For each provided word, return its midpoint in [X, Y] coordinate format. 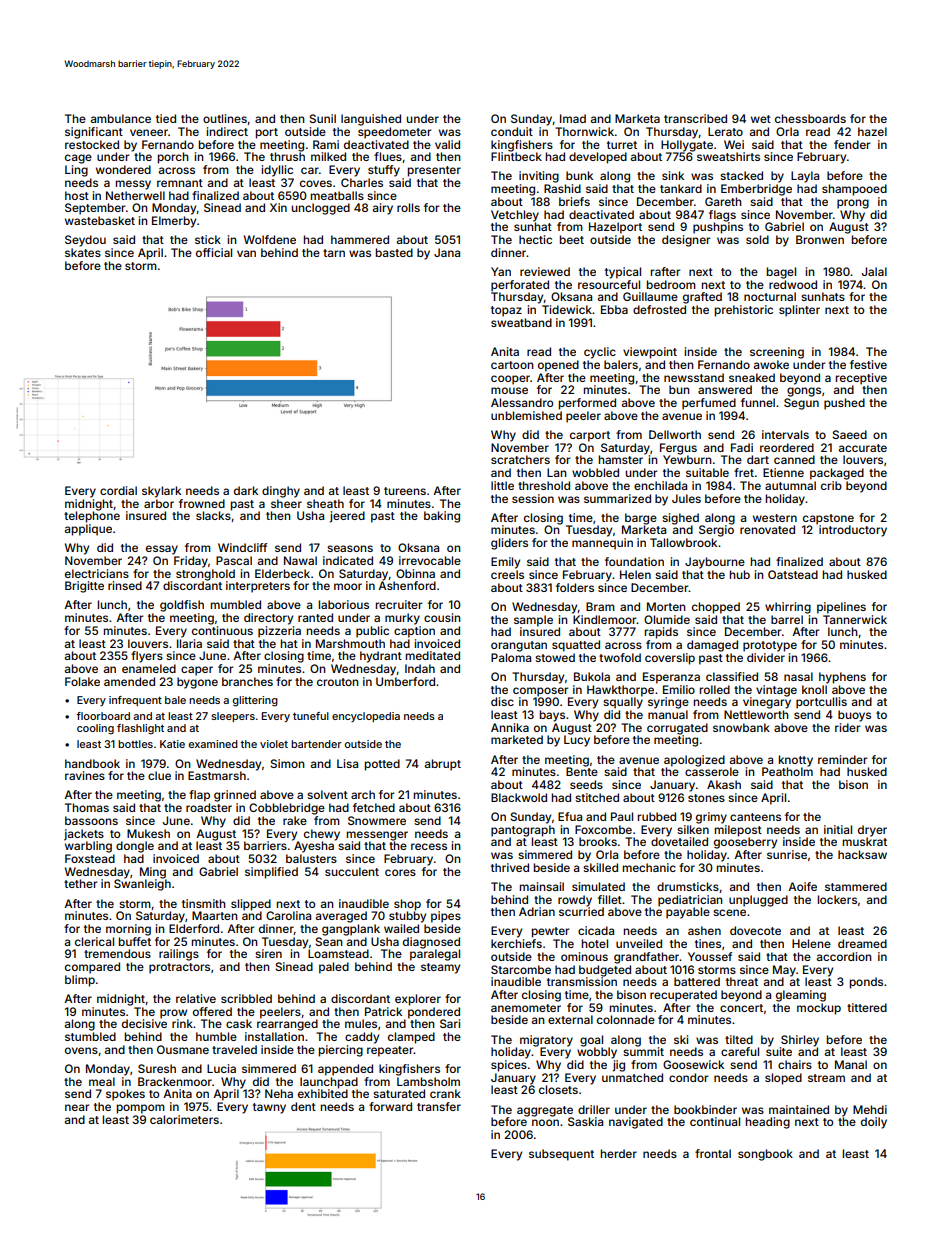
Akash [724, 784]
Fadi [742, 447]
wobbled [595, 472]
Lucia [221, 1068]
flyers [147, 657]
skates [83, 252]
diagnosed [431, 943]
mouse [509, 390]
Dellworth [675, 434]
